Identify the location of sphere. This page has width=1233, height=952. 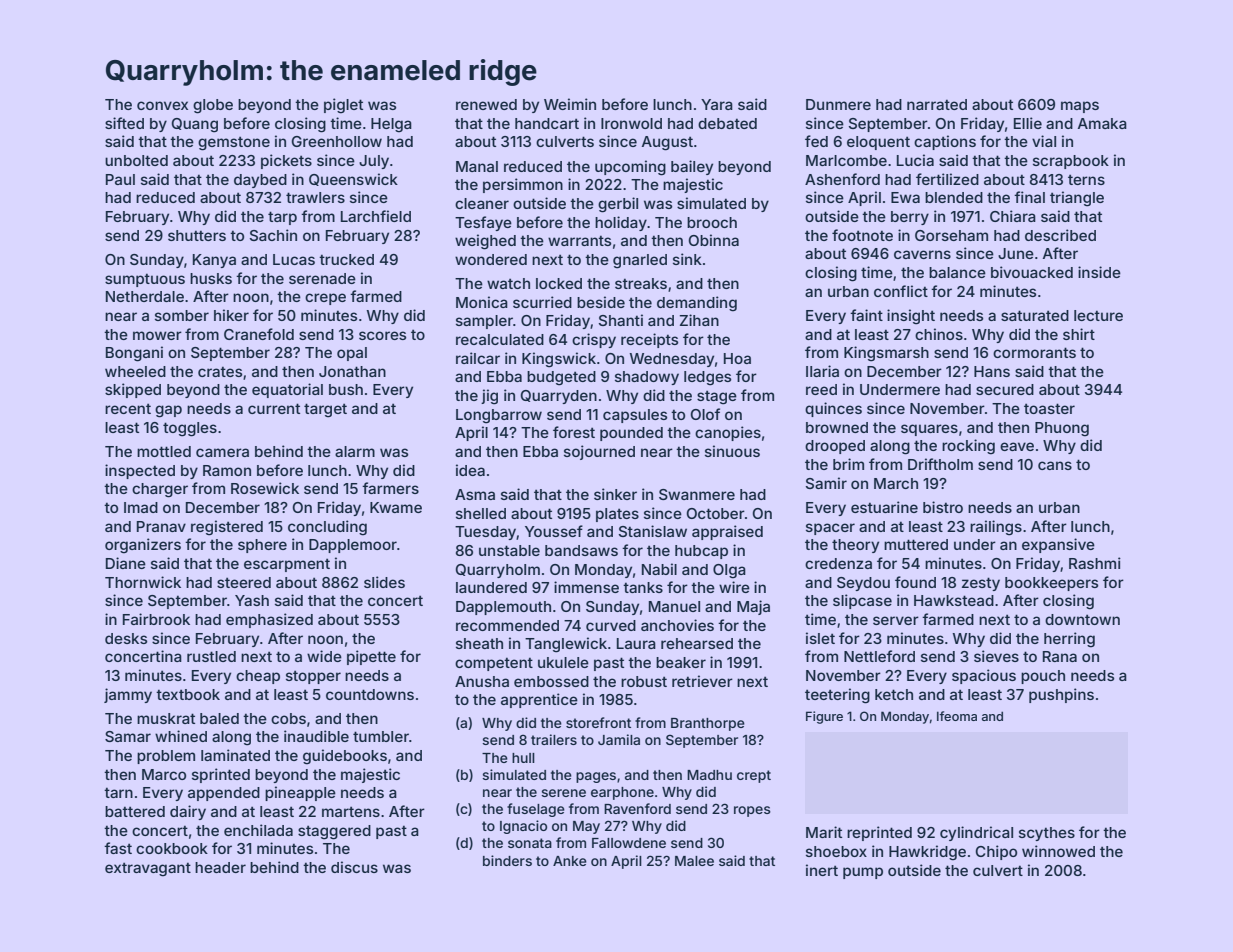
(262, 546).
